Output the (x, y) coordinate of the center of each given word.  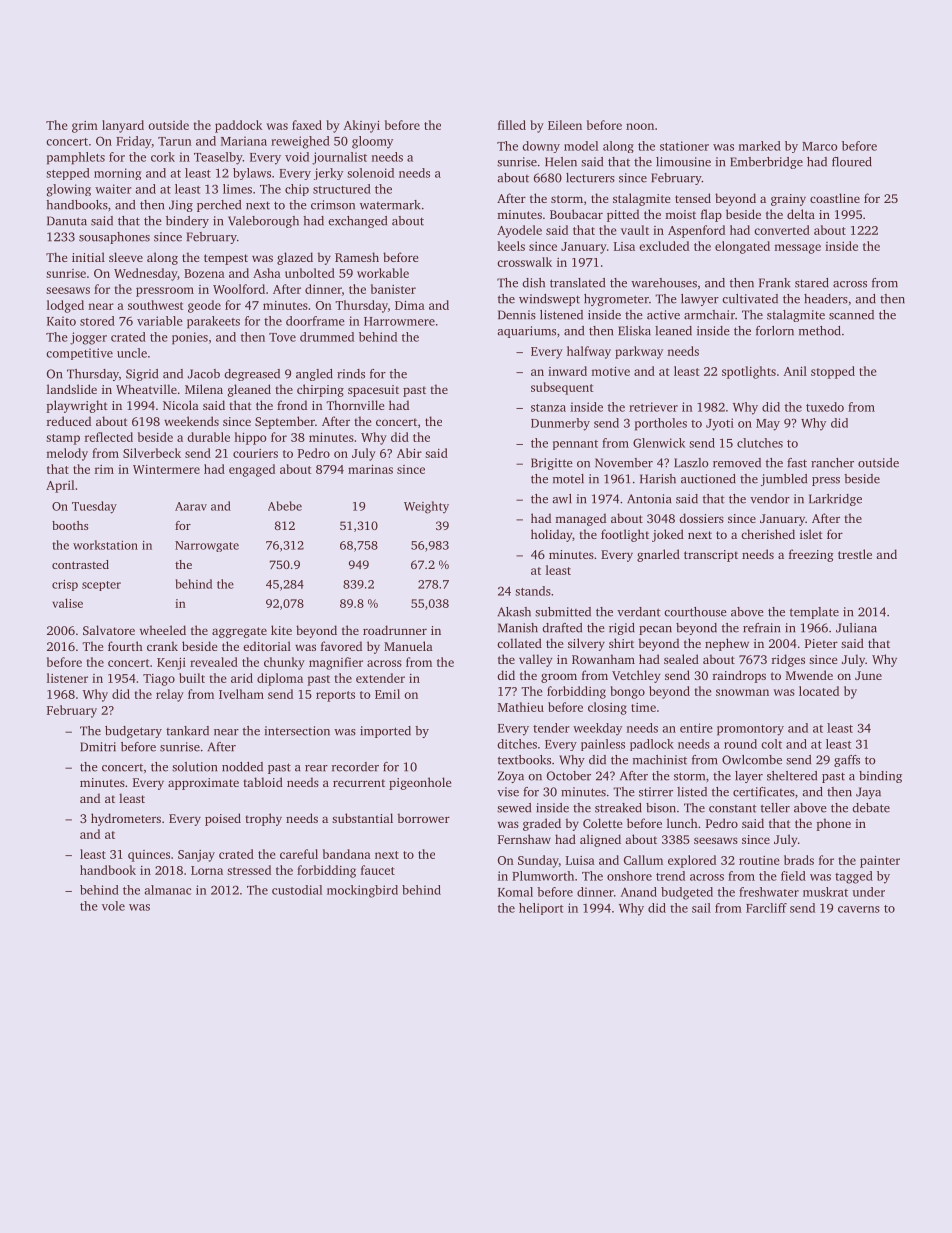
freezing (811, 555)
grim (85, 127)
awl (562, 499)
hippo (250, 438)
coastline (835, 198)
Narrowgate (207, 546)
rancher (832, 463)
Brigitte (552, 464)
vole (113, 906)
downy (541, 147)
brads (799, 860)
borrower (423, 818)
